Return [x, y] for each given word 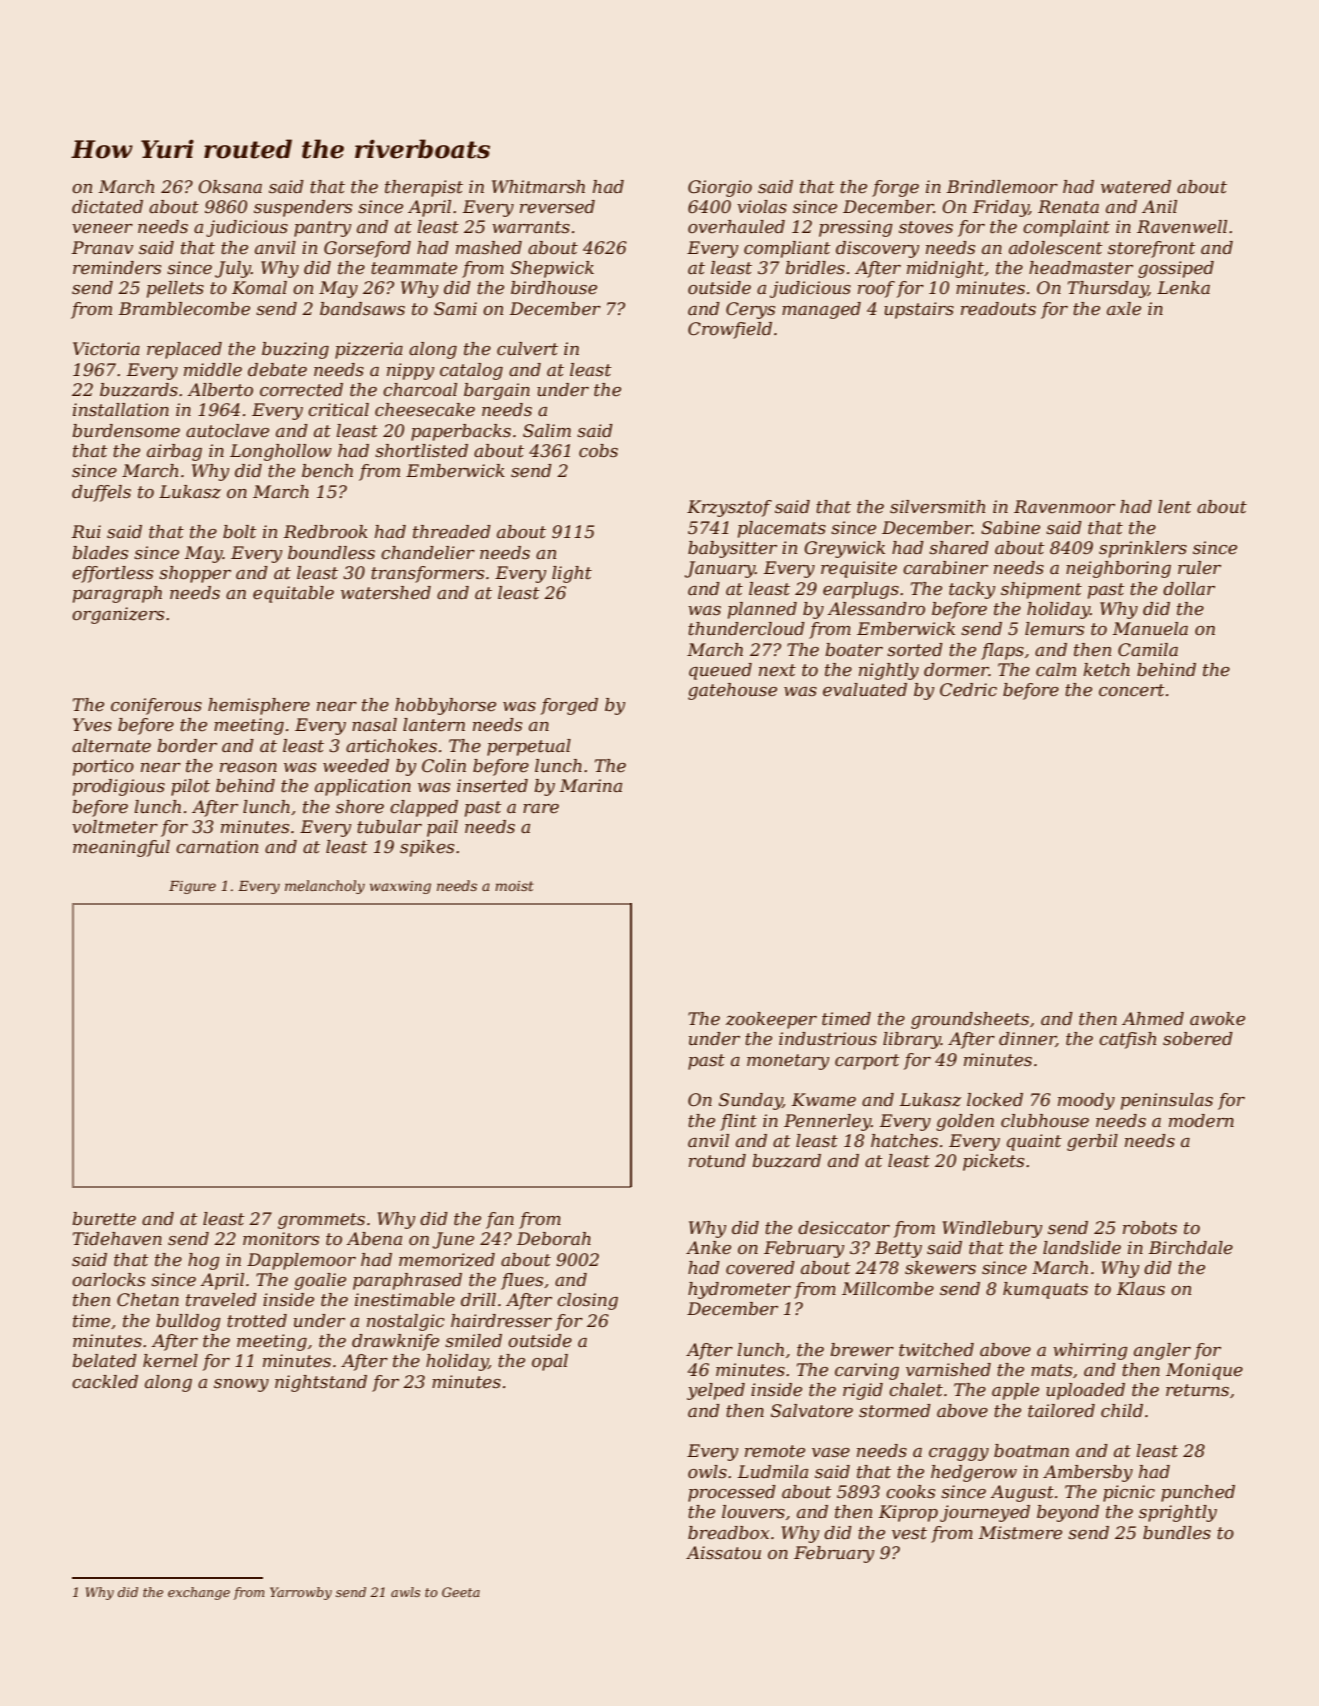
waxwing [400, 887]
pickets [993, 1162]
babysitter [732, 549]
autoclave [227, 431]
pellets [175, 289]
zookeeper [771, 1020]
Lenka [1183, 288]
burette [104, 1219]
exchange [199, 1593]
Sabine [1010, 528]
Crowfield [730, 330]
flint [738, 1122]
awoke [1217, 1018]
